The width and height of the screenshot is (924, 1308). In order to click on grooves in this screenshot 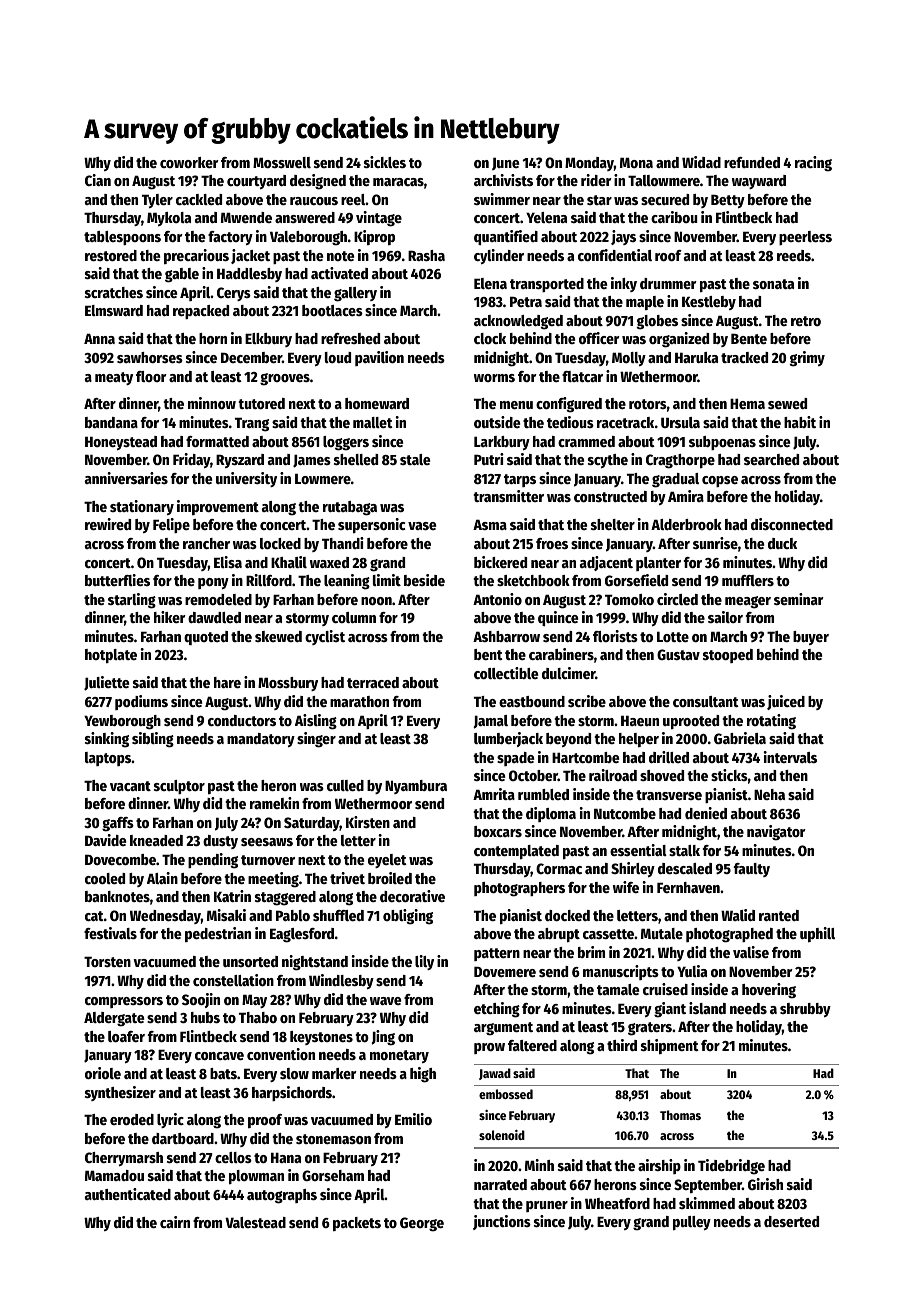, I will do `click(285, 379)`.
